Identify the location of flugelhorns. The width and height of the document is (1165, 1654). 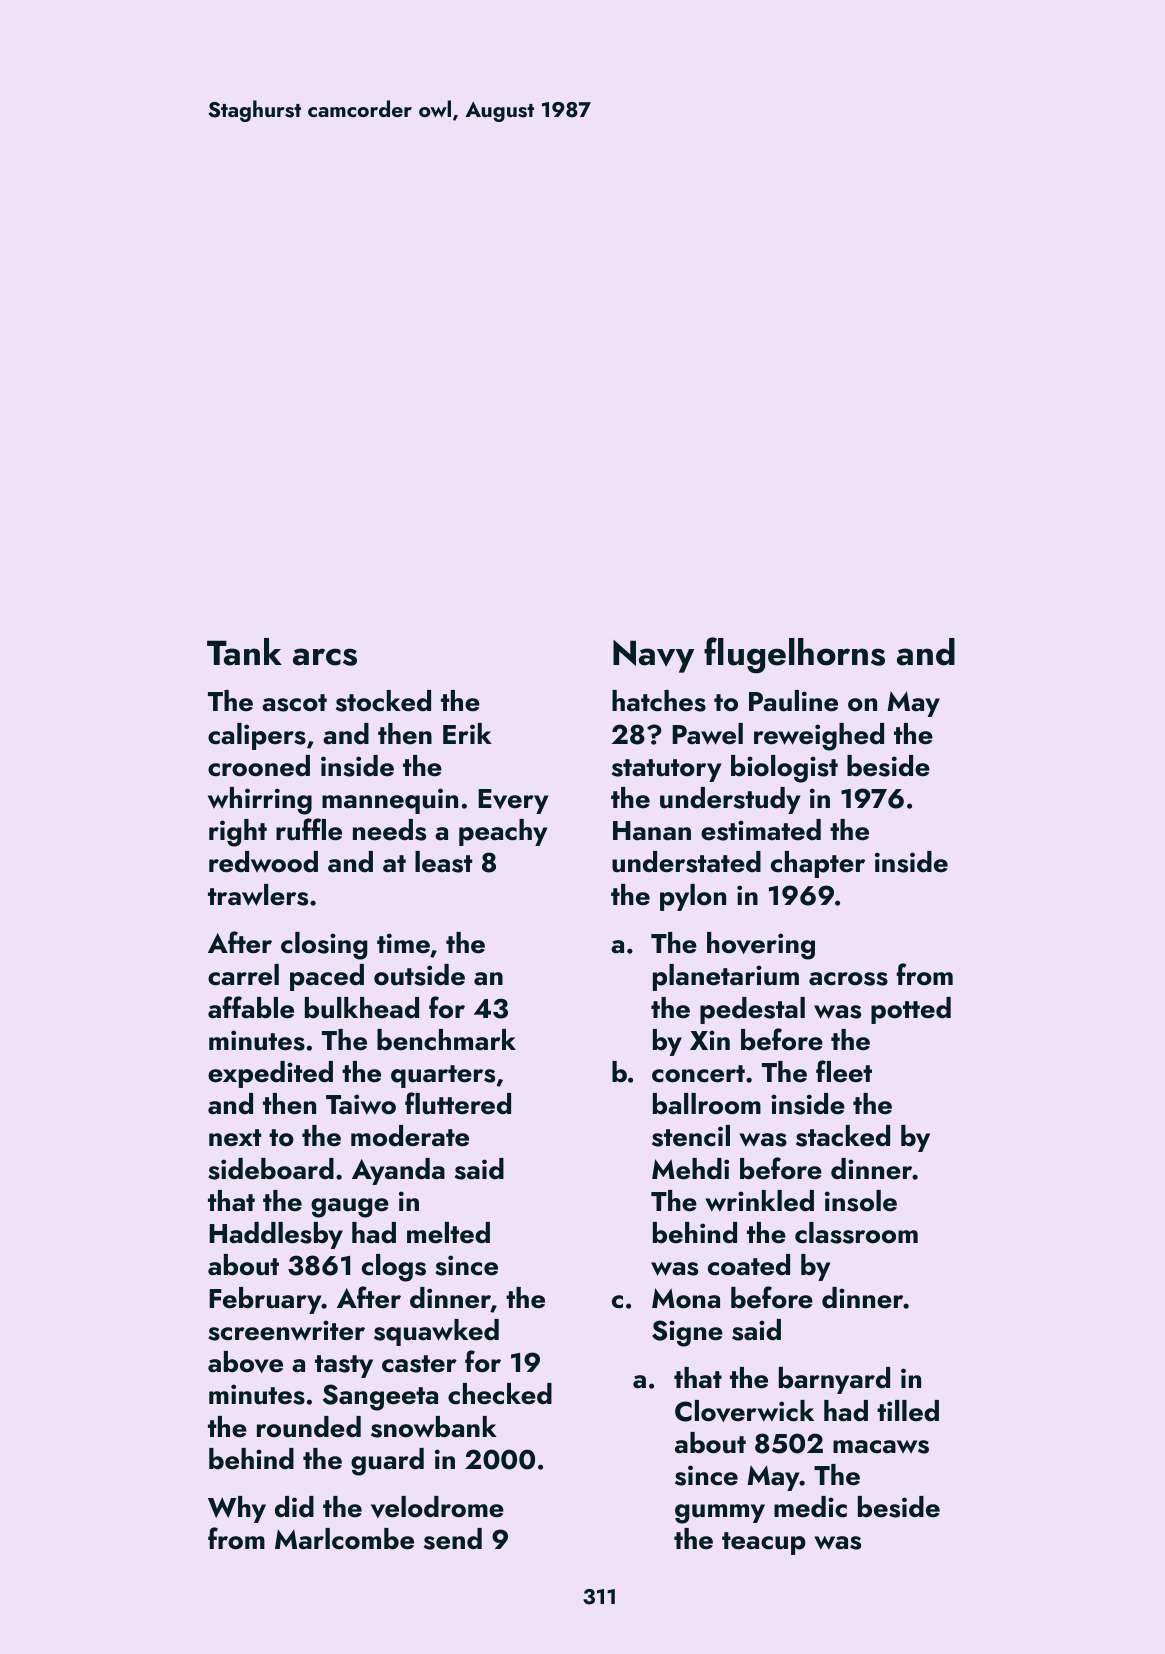
(794, 655).
